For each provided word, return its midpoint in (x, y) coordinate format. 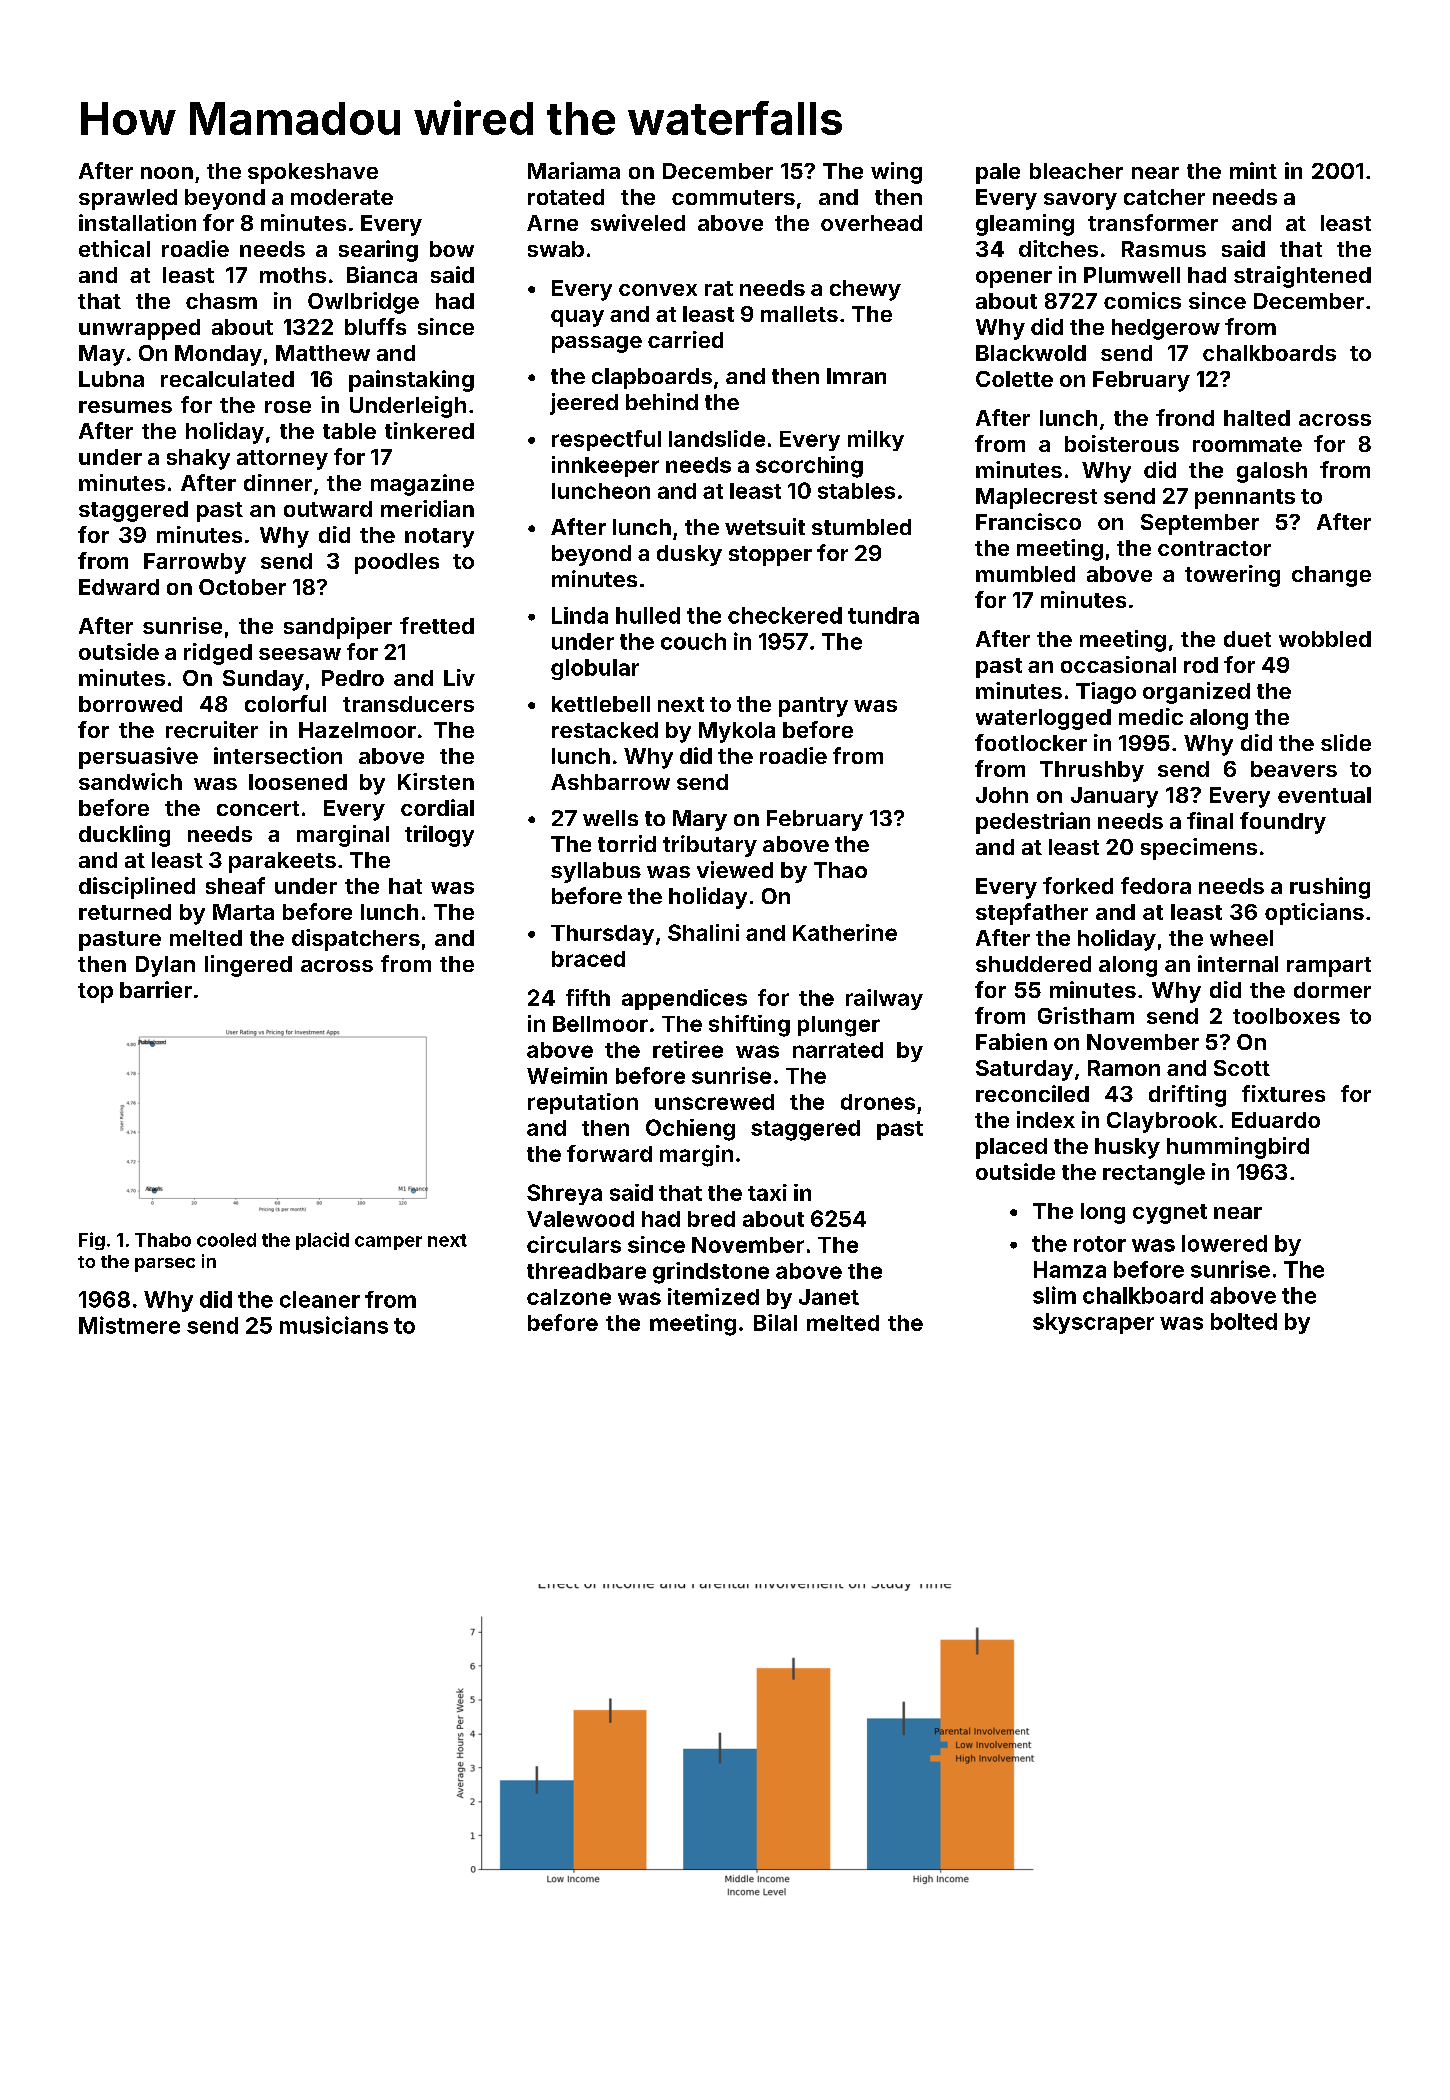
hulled (648, 615)
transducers (408, 704)
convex (658, 290)
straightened (1302, 277)
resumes (125, 407)
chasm (221, 301)
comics (1142, 300)
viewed (735, 869)
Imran (856, 376)
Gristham (1086, 1015)
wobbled (1325, 639)
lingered (248, 966)
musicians (334, 1325)
